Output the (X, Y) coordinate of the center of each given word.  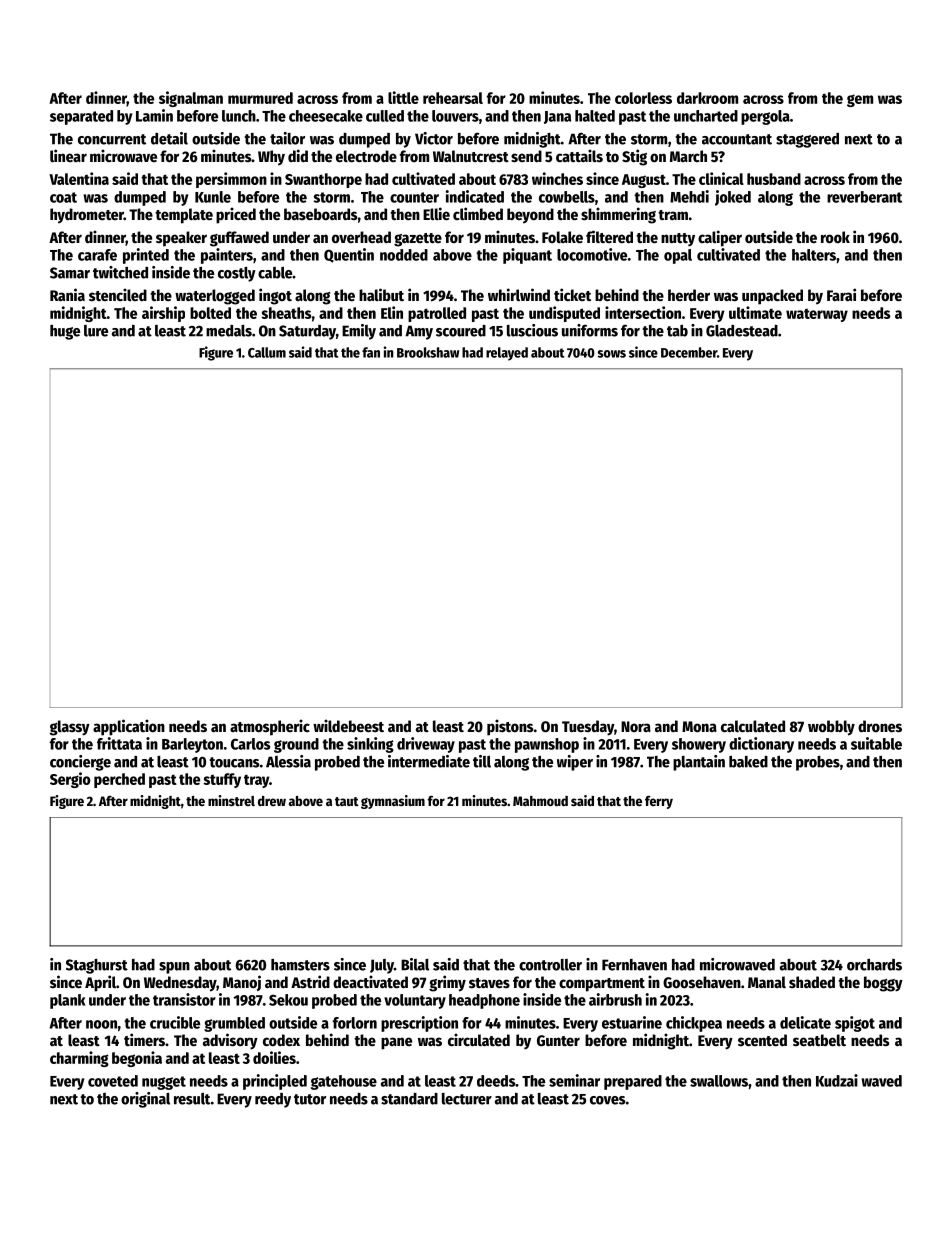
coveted (113, 1081)
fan (371, 352)
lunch (239, 116)
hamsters (300, 965)
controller (550, 965)
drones (880, 726)
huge (65, 332)
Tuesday (588, 728)
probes (818, 763)
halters (814, 255)
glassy (70, 728)
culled (385, 116)
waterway (817, 315)
